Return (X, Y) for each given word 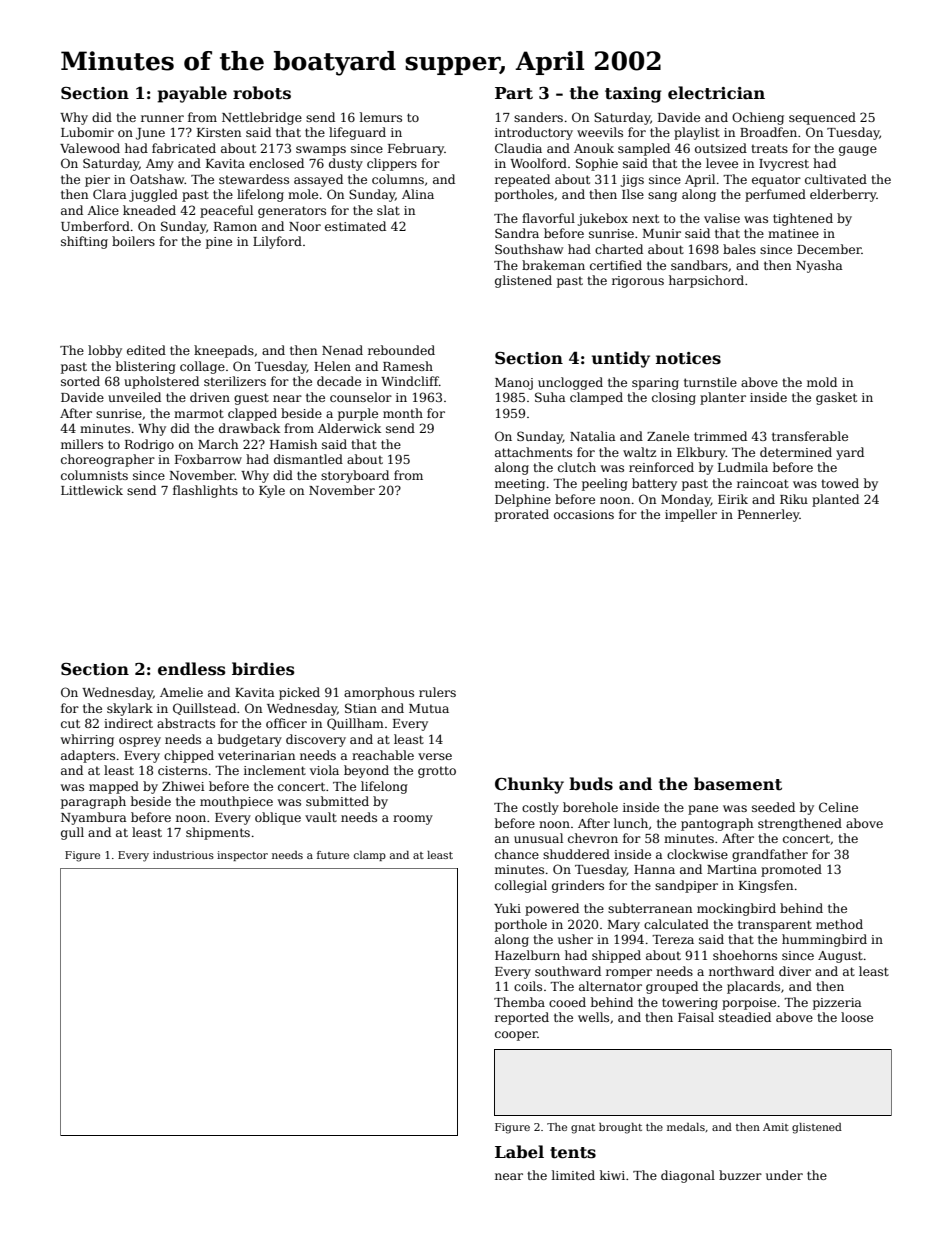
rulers (437, 692)
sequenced (822, 118)
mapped (114, 787)
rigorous (638, 282)
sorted (80, 381)
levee (722, 163)
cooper (516, 1036)
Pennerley (769, 515)
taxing (633, 95)
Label (519, 1151)
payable (192, 94)
